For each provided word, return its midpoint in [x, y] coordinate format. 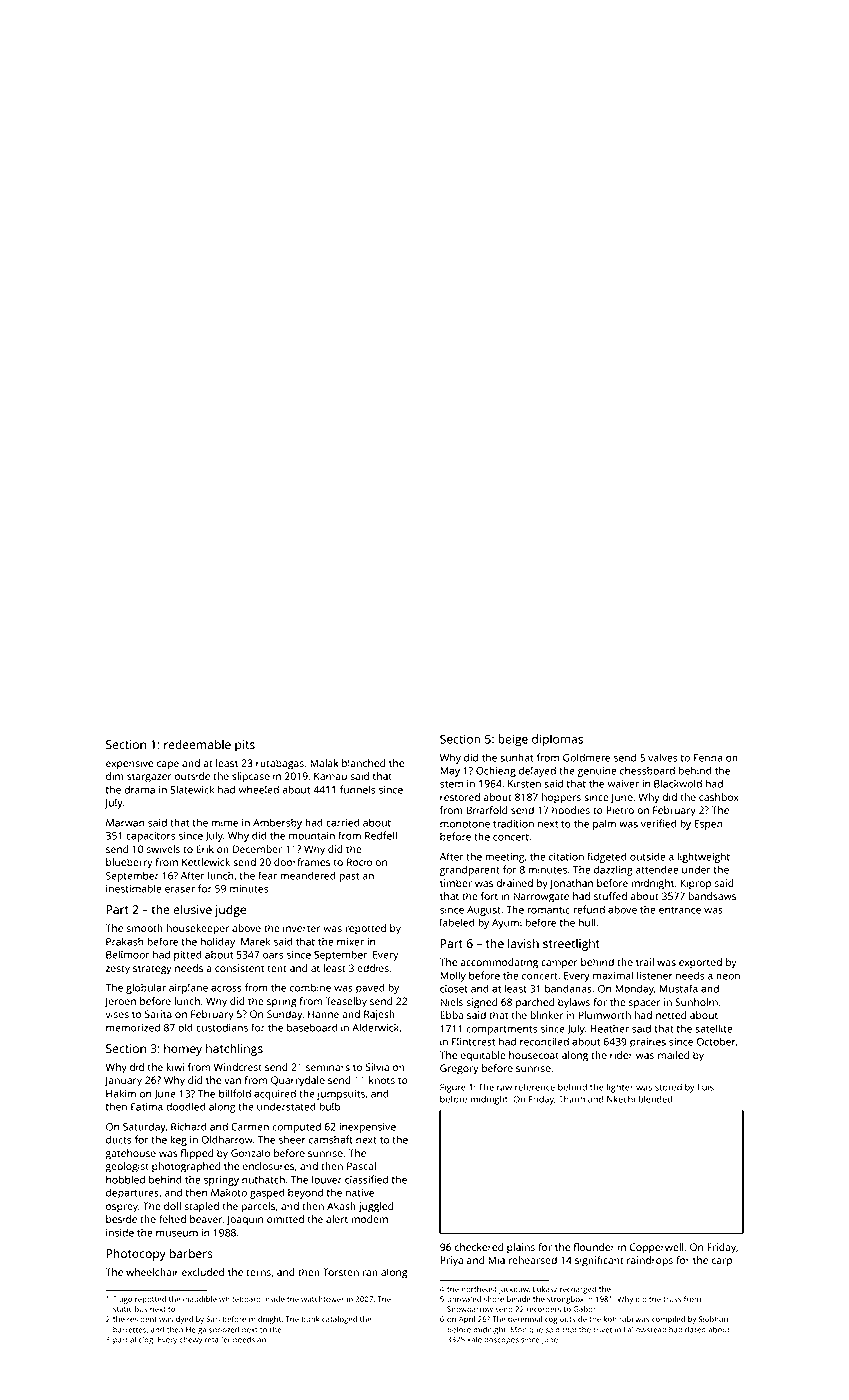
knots [382, 1080]
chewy [191, 1340]
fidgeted [607, 857]
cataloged [339, 1320]
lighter [620, 1088]
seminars [328, 1067]
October [716, 1041]
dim [115, 776]
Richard [189, 1126]
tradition [513, 823]
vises [117, 1014]
